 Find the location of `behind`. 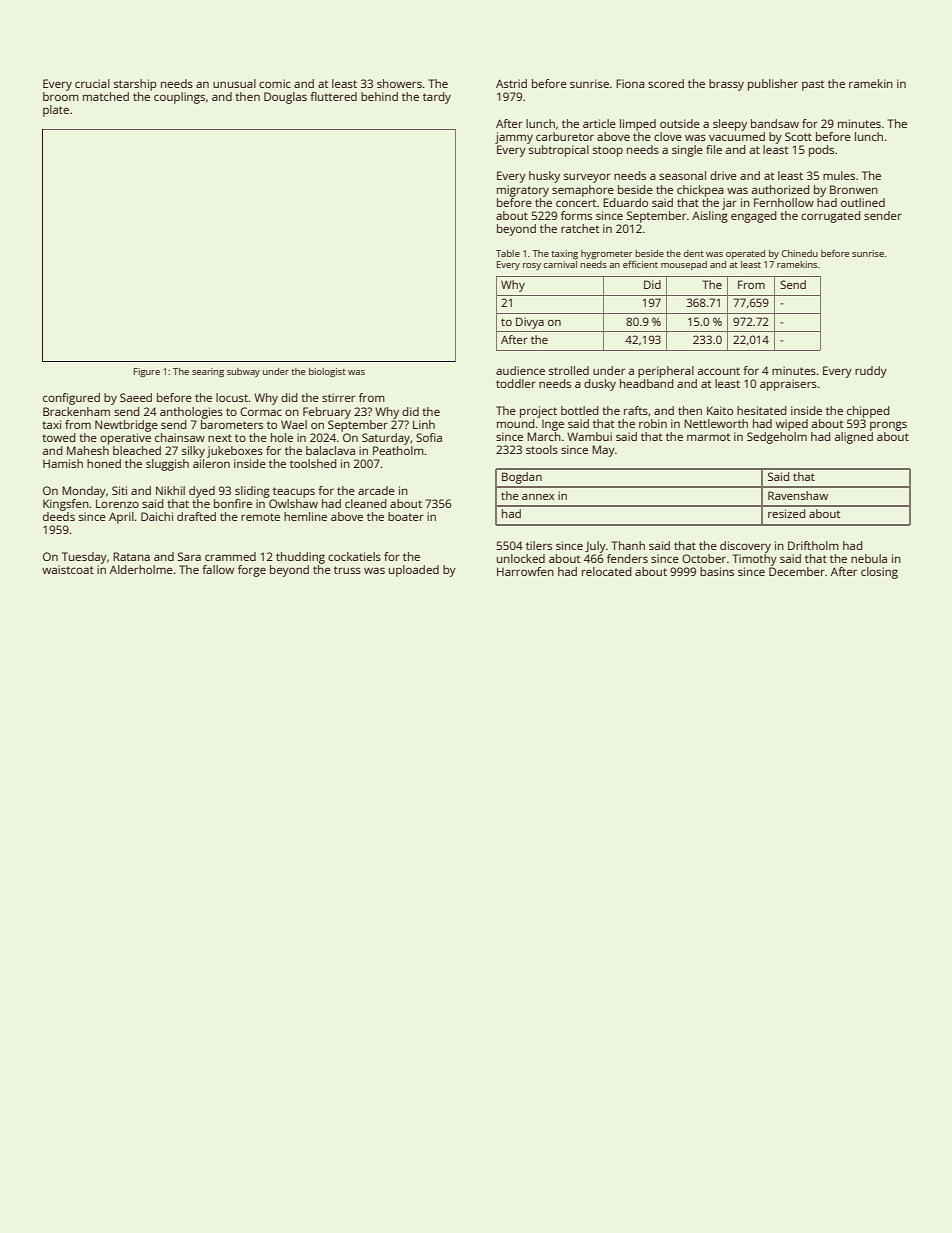

behind is located at coordinates (379, 96).
